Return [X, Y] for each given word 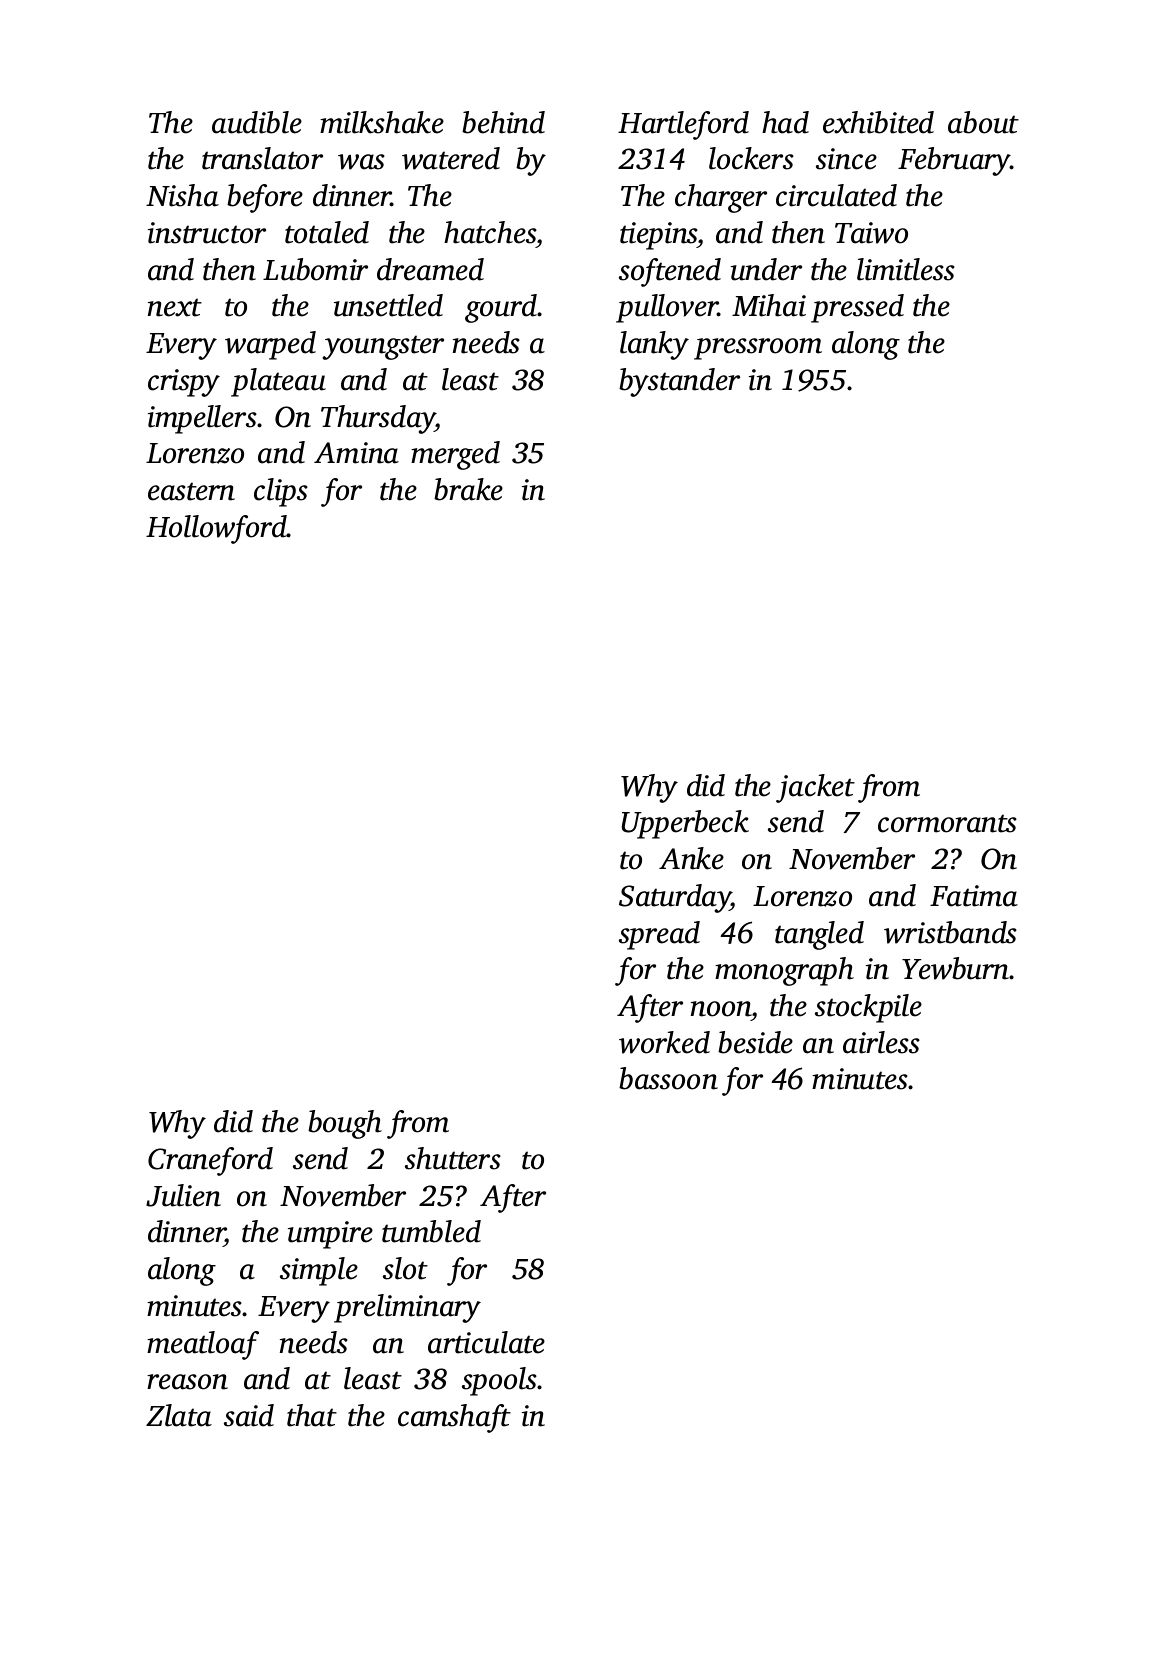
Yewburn [956, 968]
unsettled [388, 305]
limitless [906, 269]
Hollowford [216, 529]
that [312, 1415]
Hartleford [683, 125]
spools [499, 1381]
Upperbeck [685, 824]
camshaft [454, 1418]
